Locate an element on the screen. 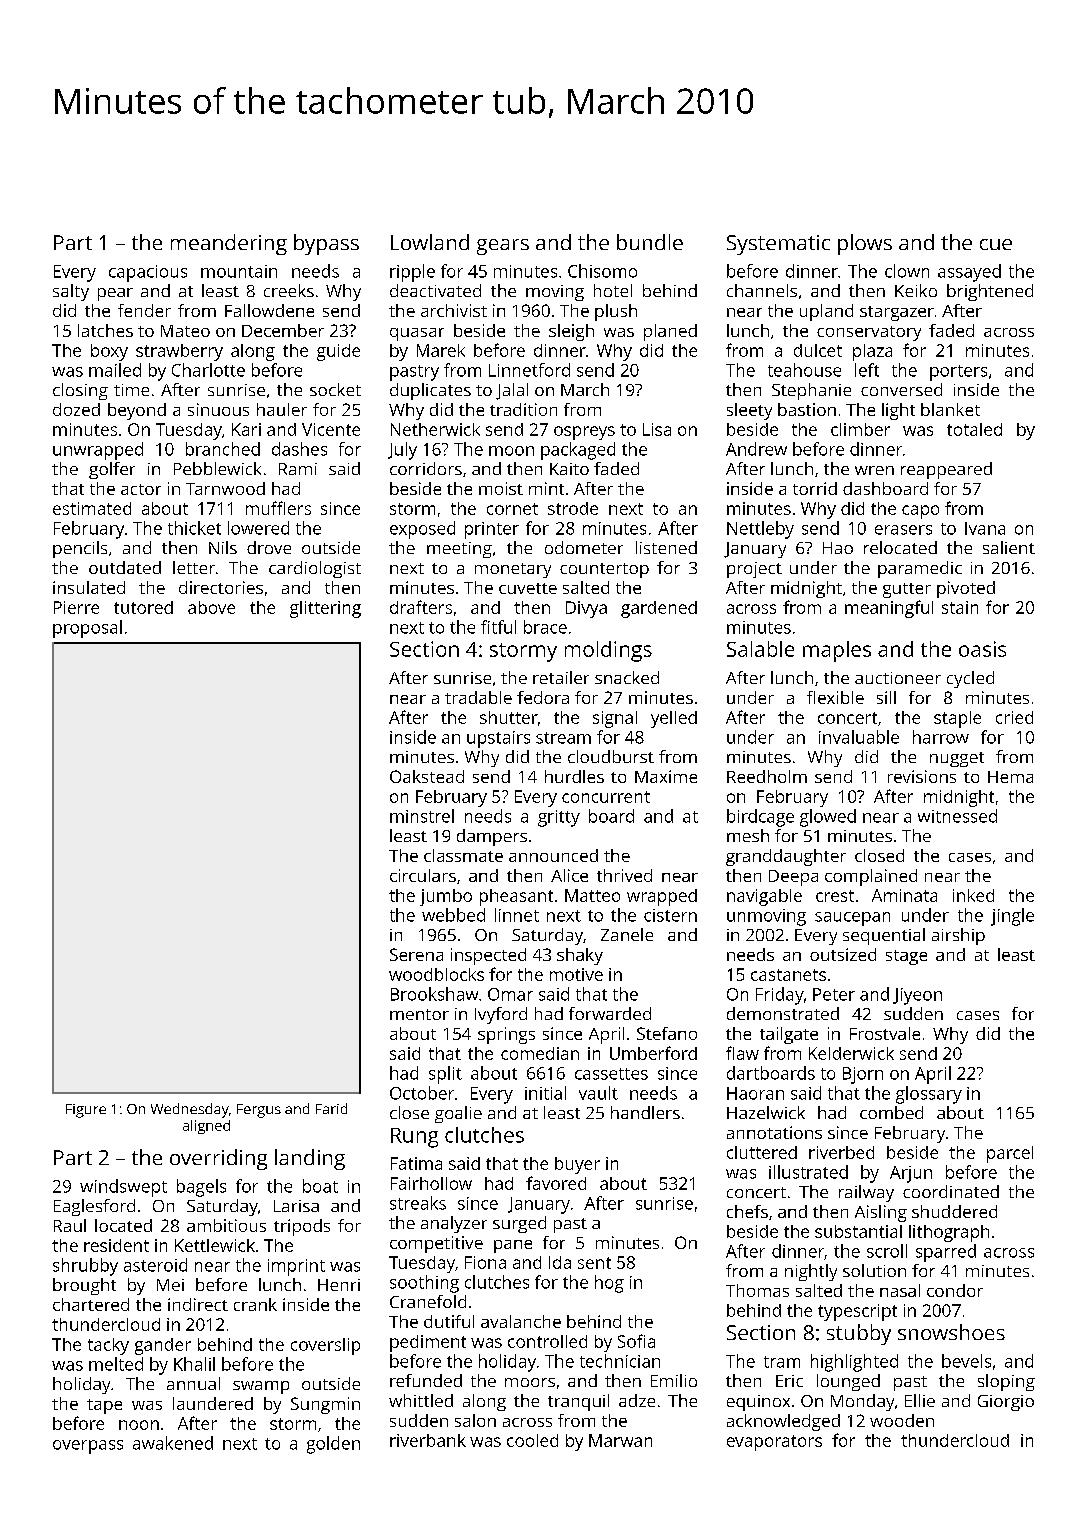 The width and height of the screenshot is (1087, 1537). tutored is located at coordinates (143, 607).
